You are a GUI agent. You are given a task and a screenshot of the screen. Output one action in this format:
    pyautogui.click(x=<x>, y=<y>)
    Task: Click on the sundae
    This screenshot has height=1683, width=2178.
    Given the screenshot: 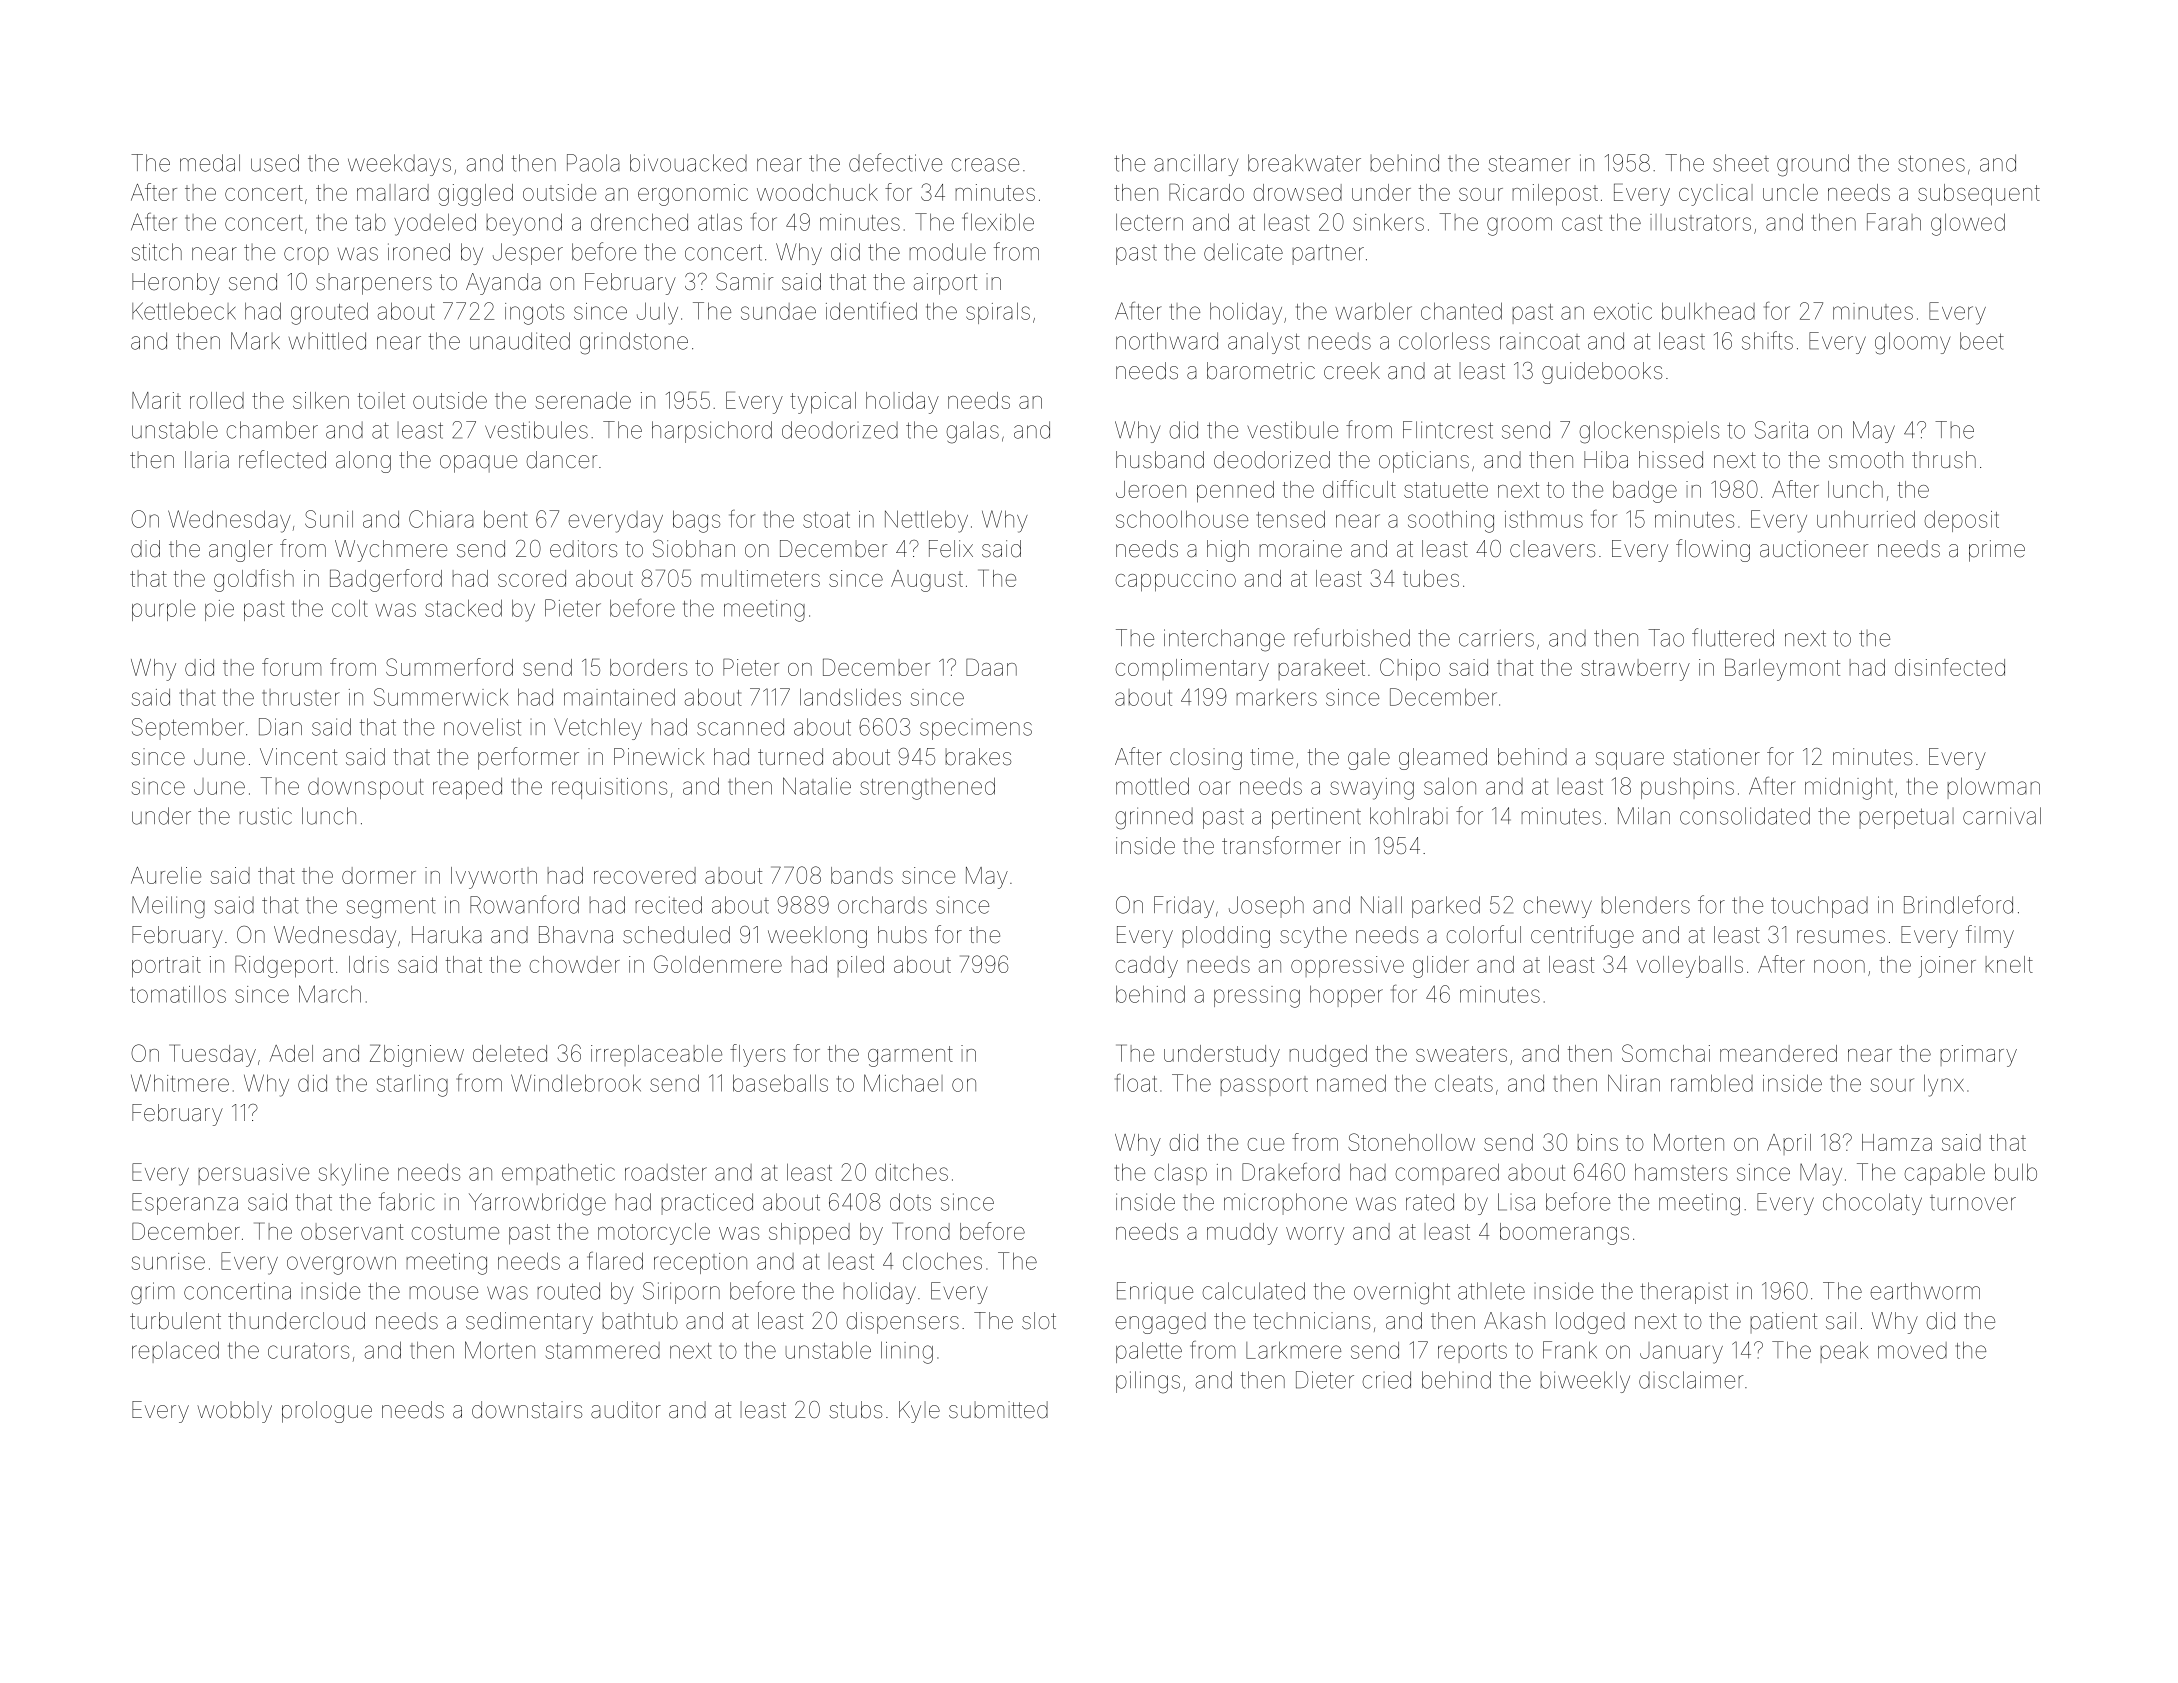 What is the action you would take?
    pyautogui.click(x=778, y=311)
